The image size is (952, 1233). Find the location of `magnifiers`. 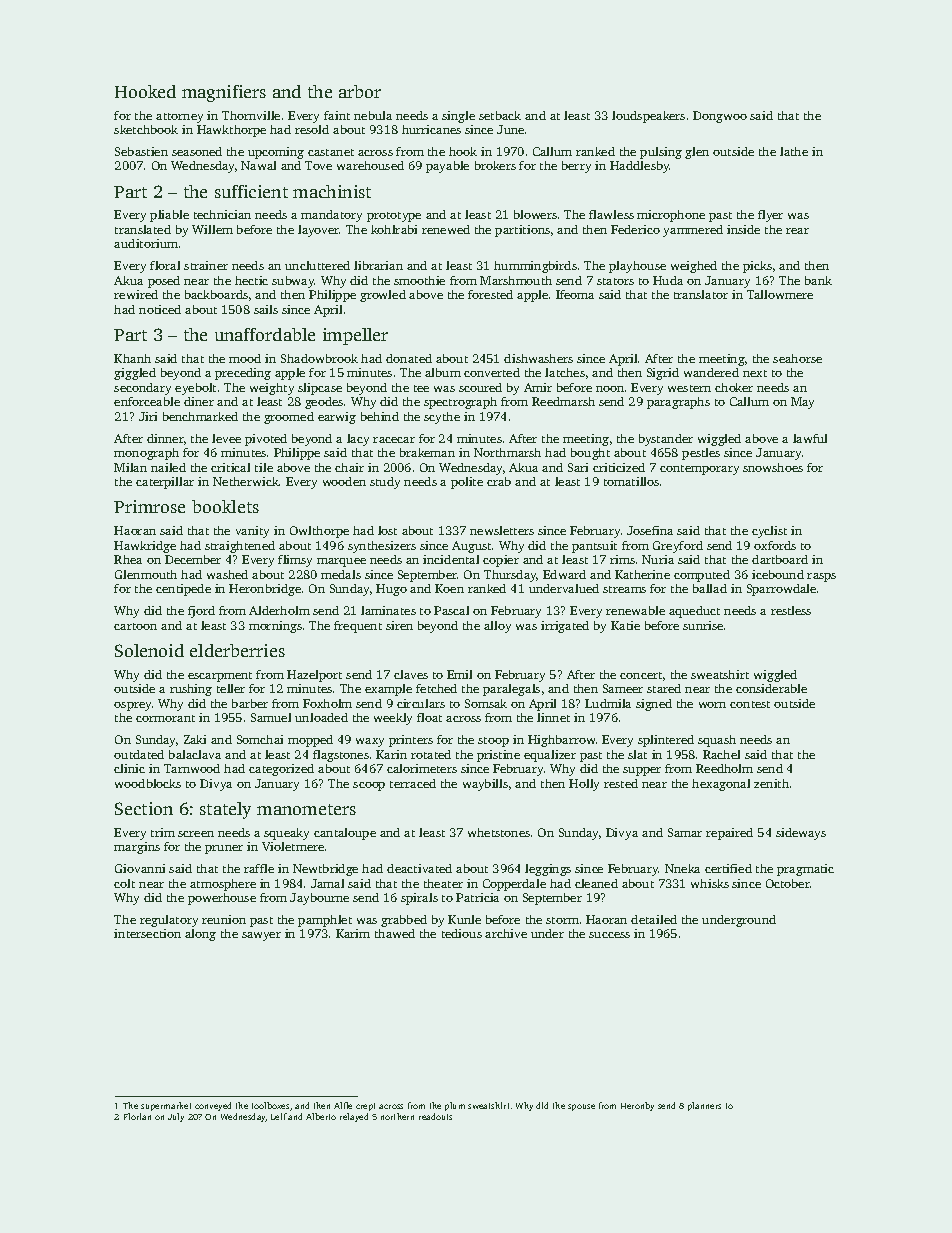

magnifiers is located at coordinates (224, 93).
